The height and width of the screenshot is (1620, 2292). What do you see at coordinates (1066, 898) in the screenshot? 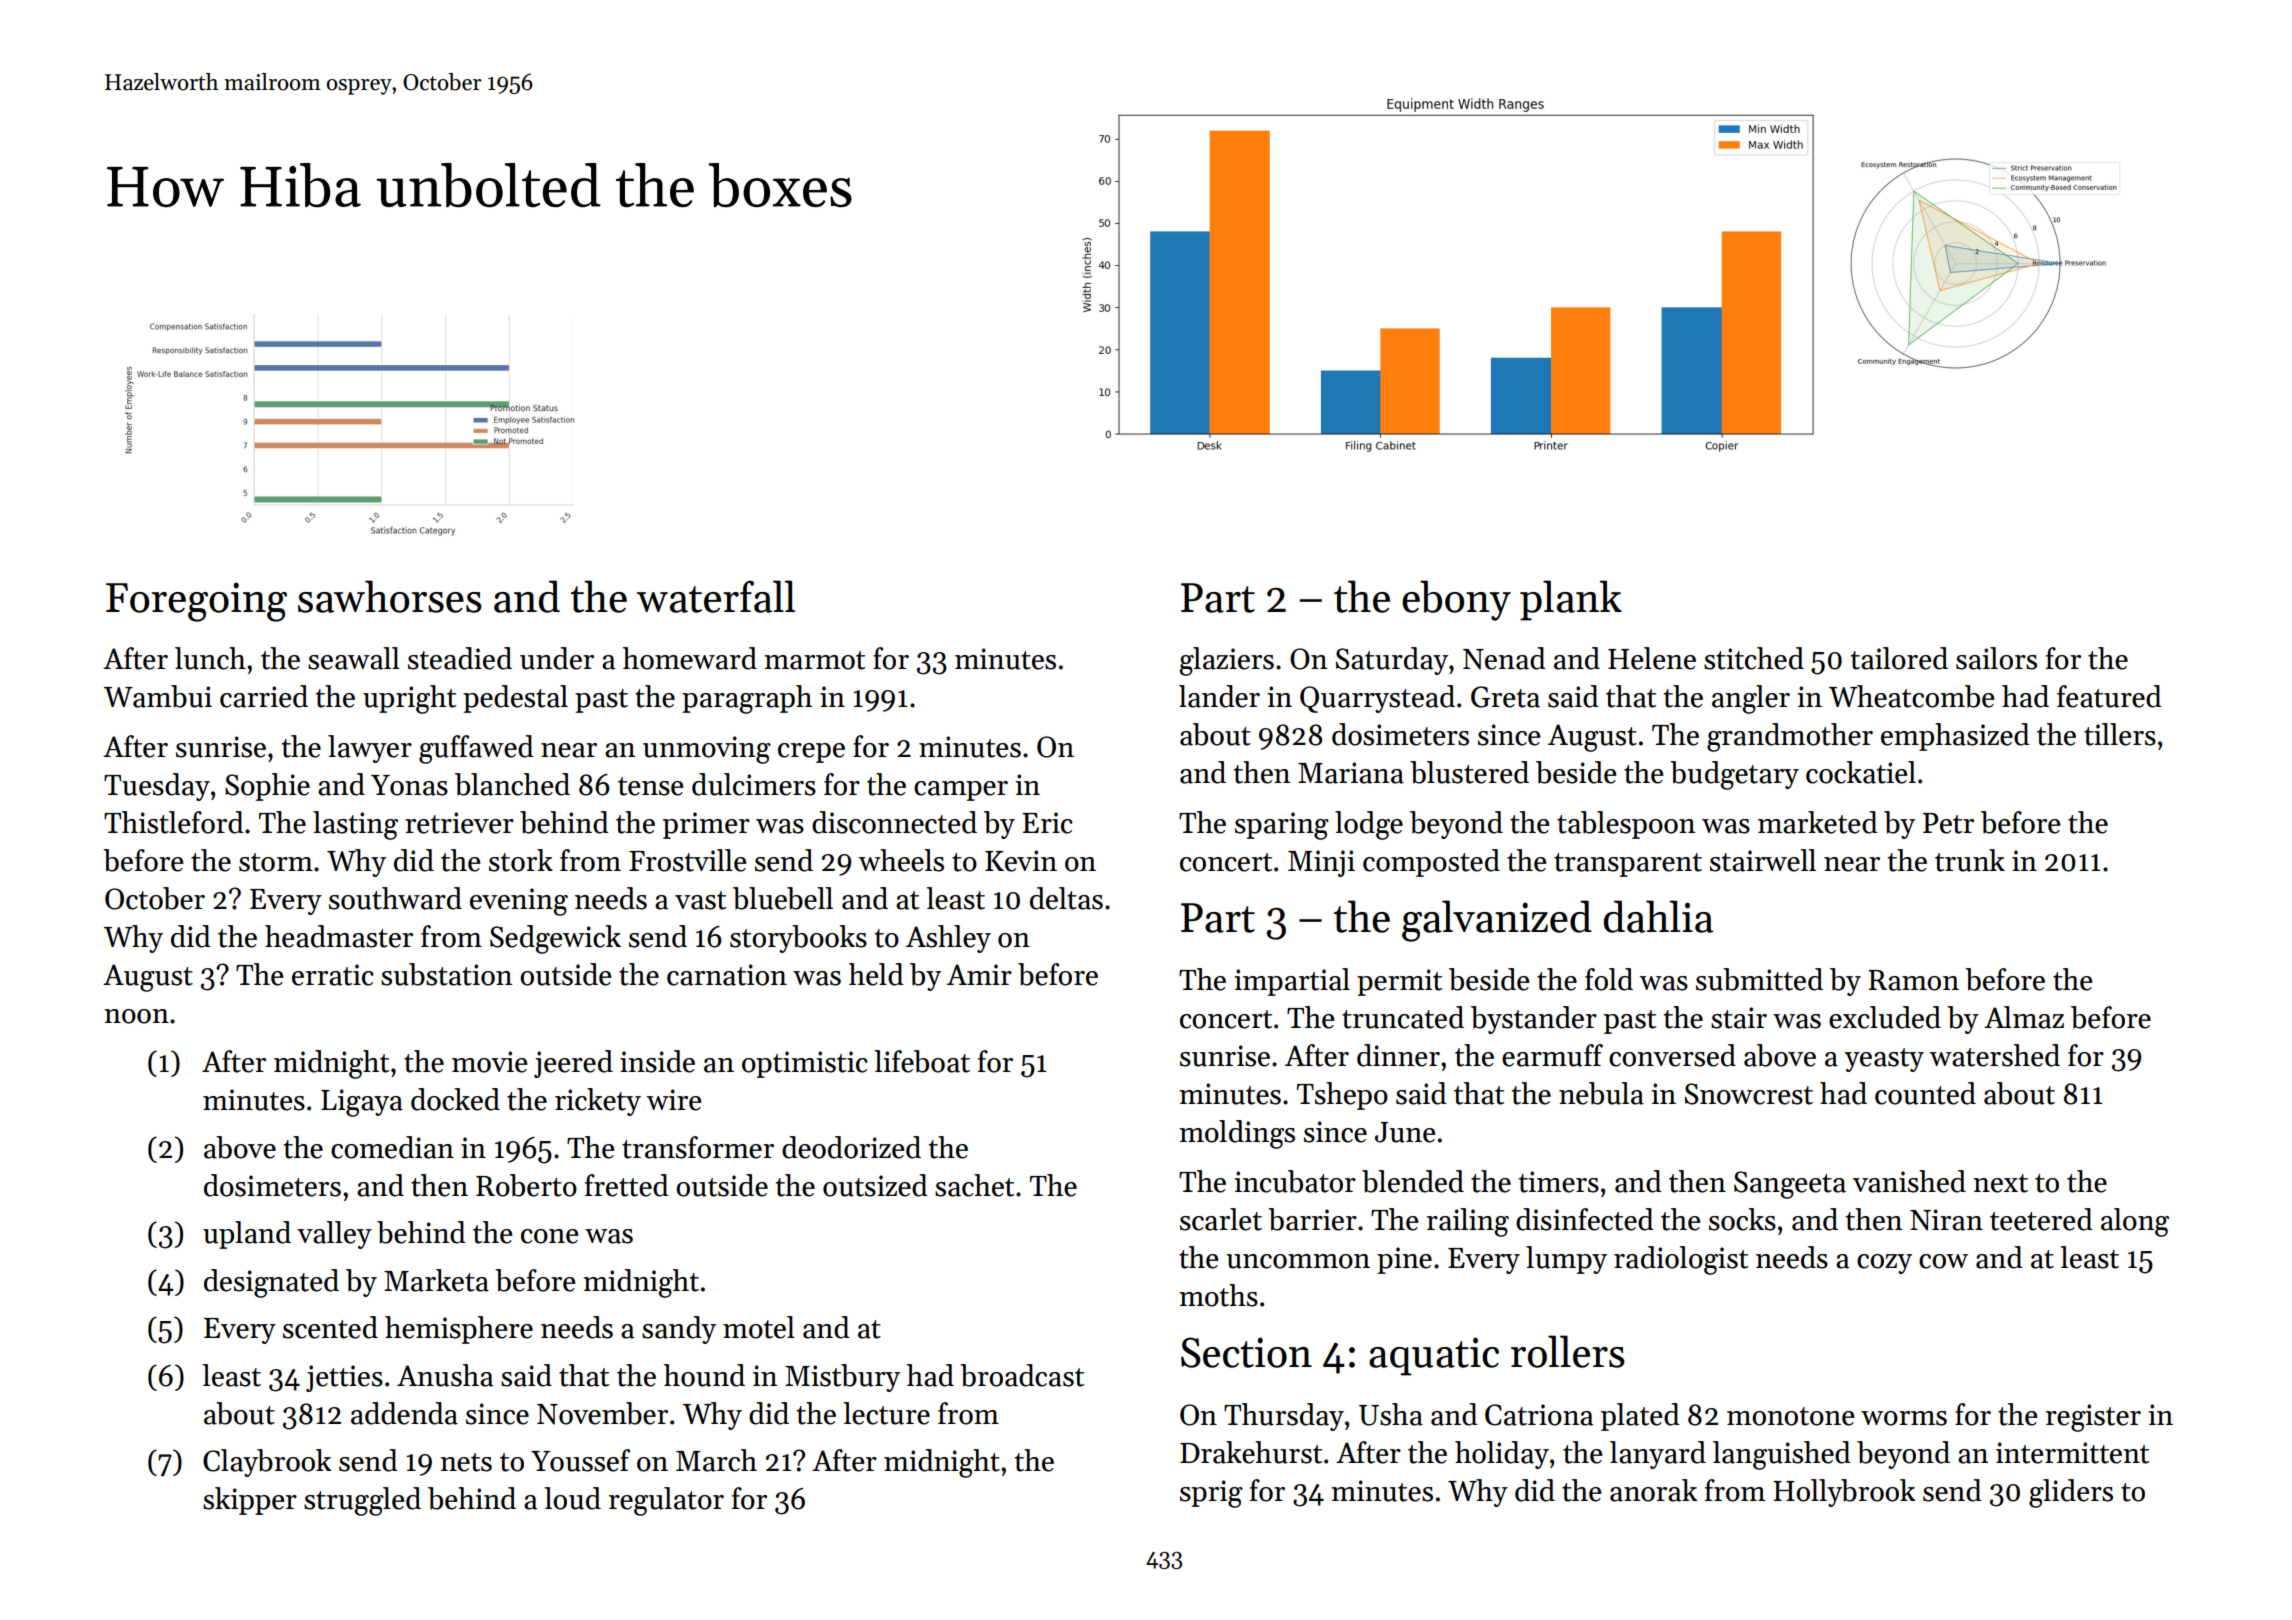
I see `deltas` at bounding box center [1066, 898].
